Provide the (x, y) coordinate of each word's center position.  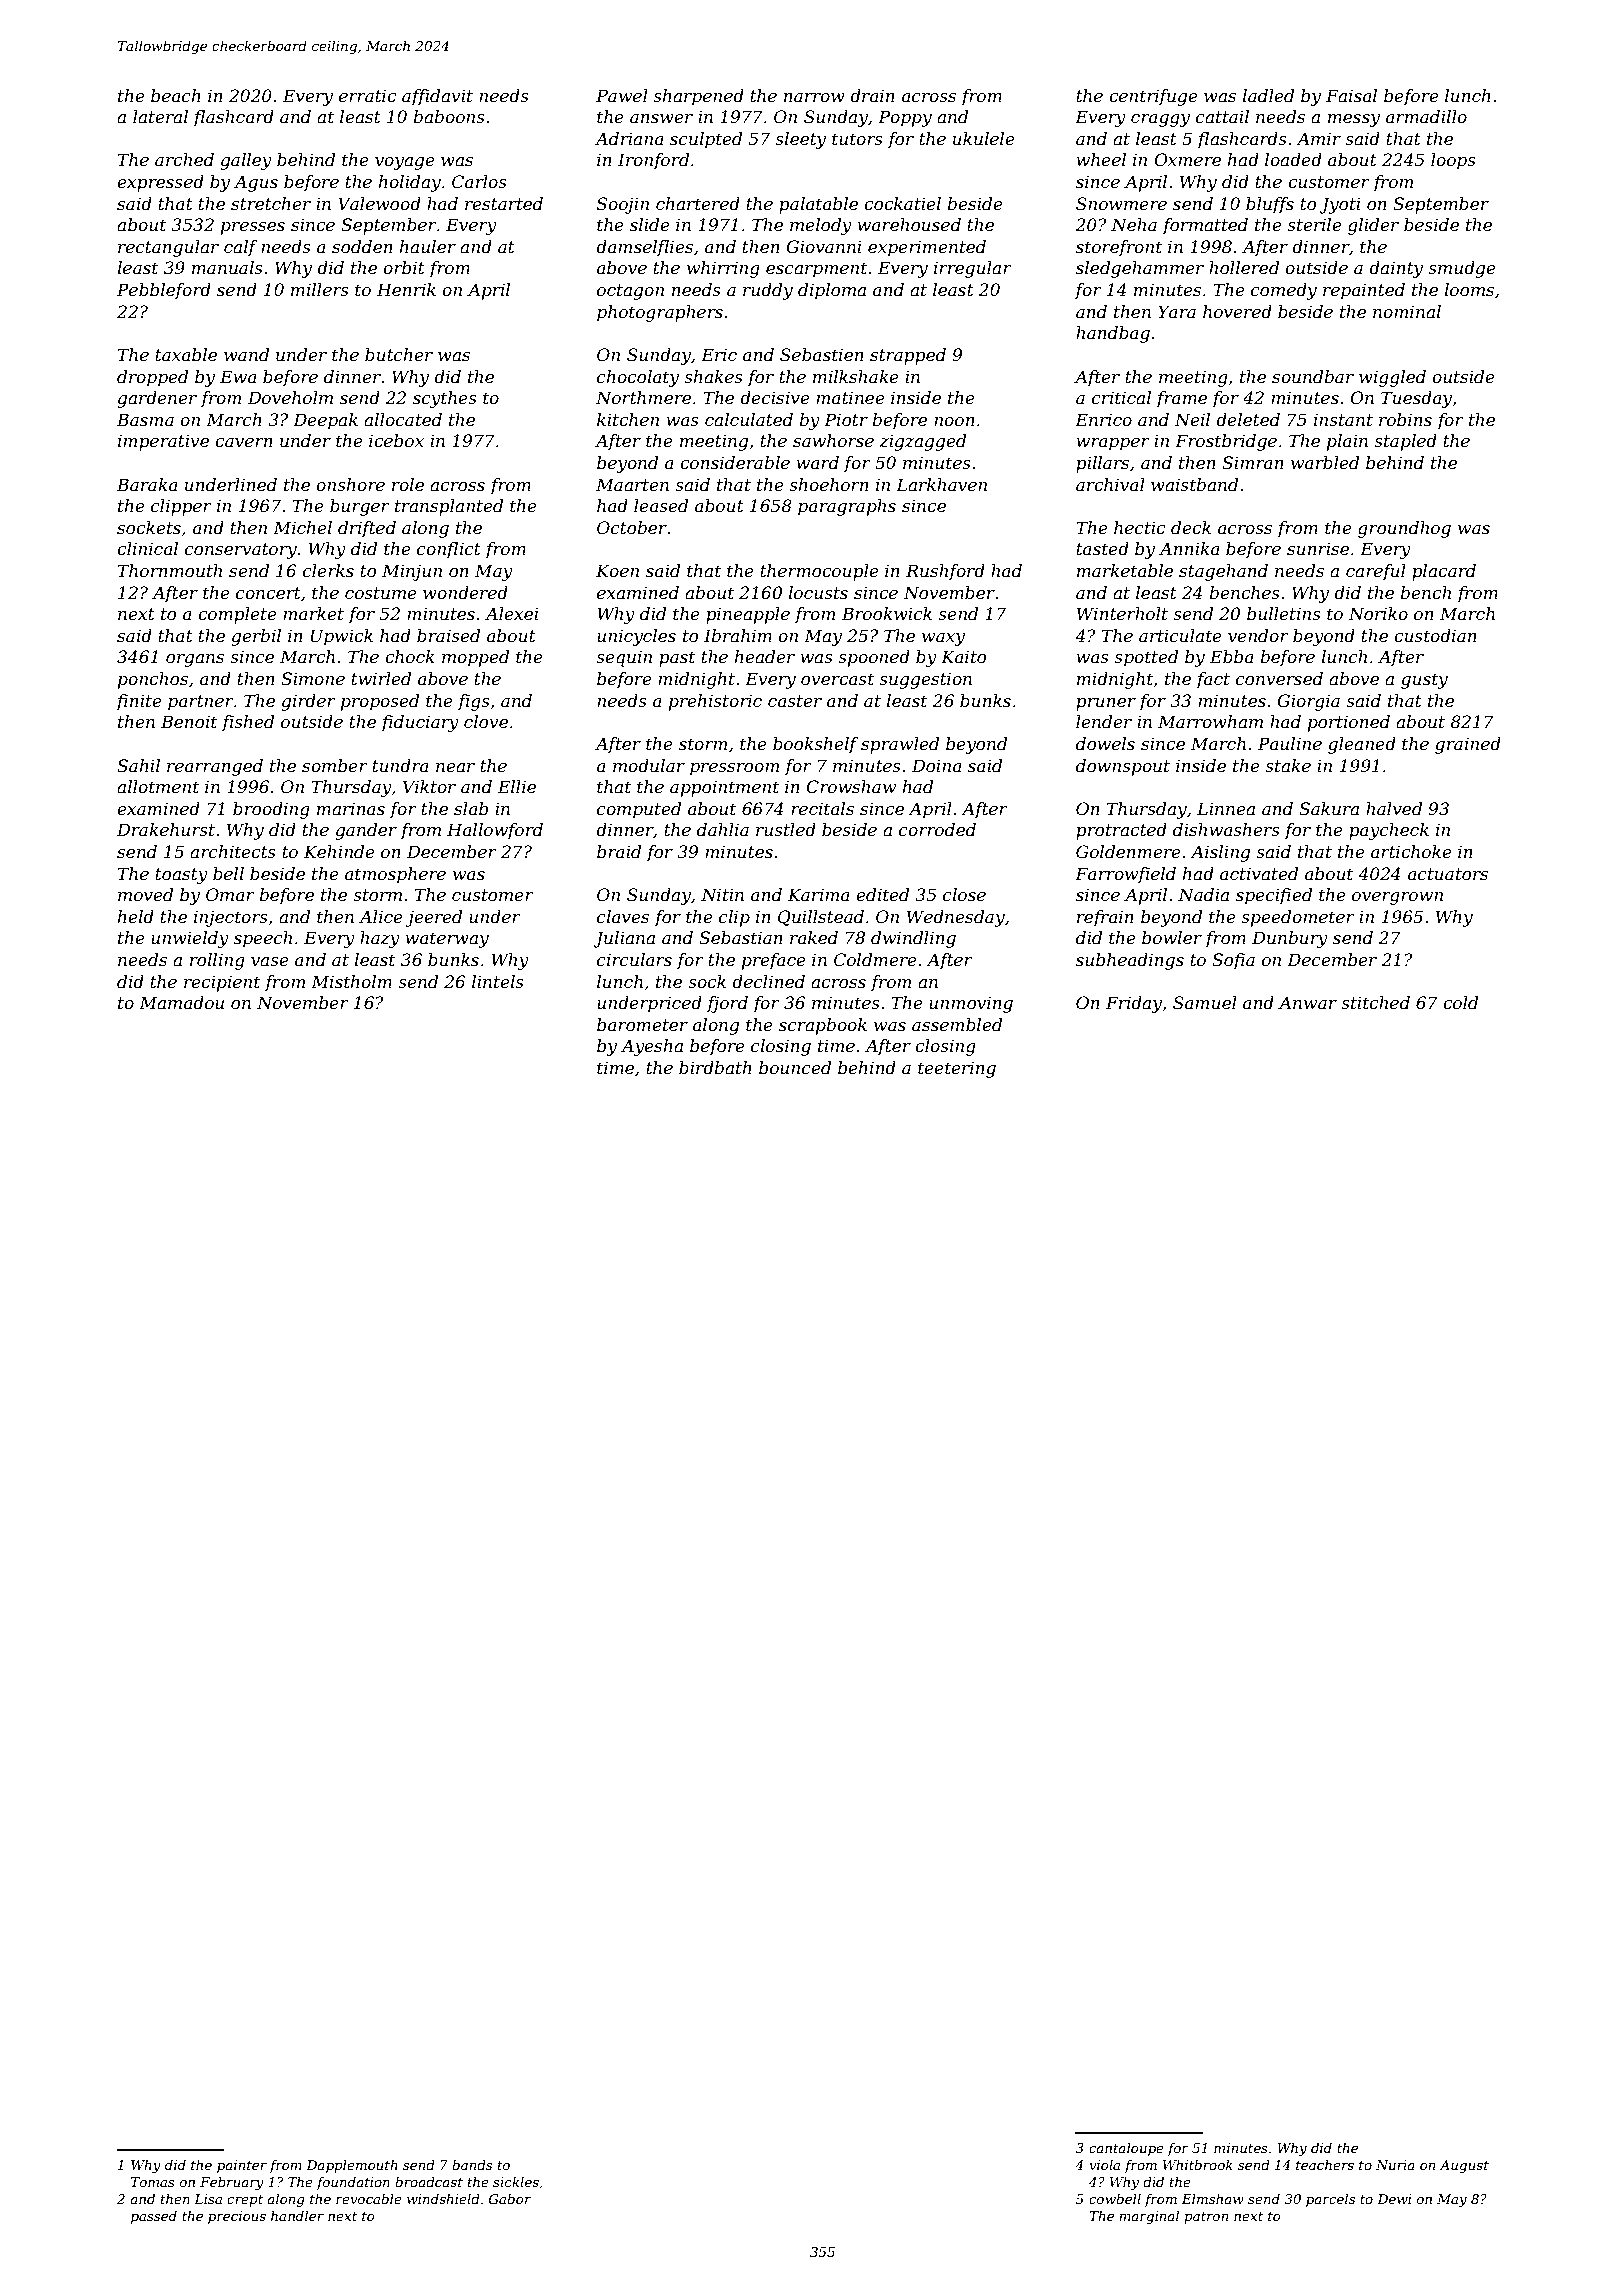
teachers (1325, 2165)
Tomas (153, 2182)
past (677, 659)
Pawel (622, 95)
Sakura (1329, 808)
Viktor (429, 786)
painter (242, 2166)
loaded (1293, 159)
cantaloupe (1126, 2149)
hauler (428, 246)
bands (472, 2165)
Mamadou (181, 1002)
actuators (1448, 874)
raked (814, 937)
